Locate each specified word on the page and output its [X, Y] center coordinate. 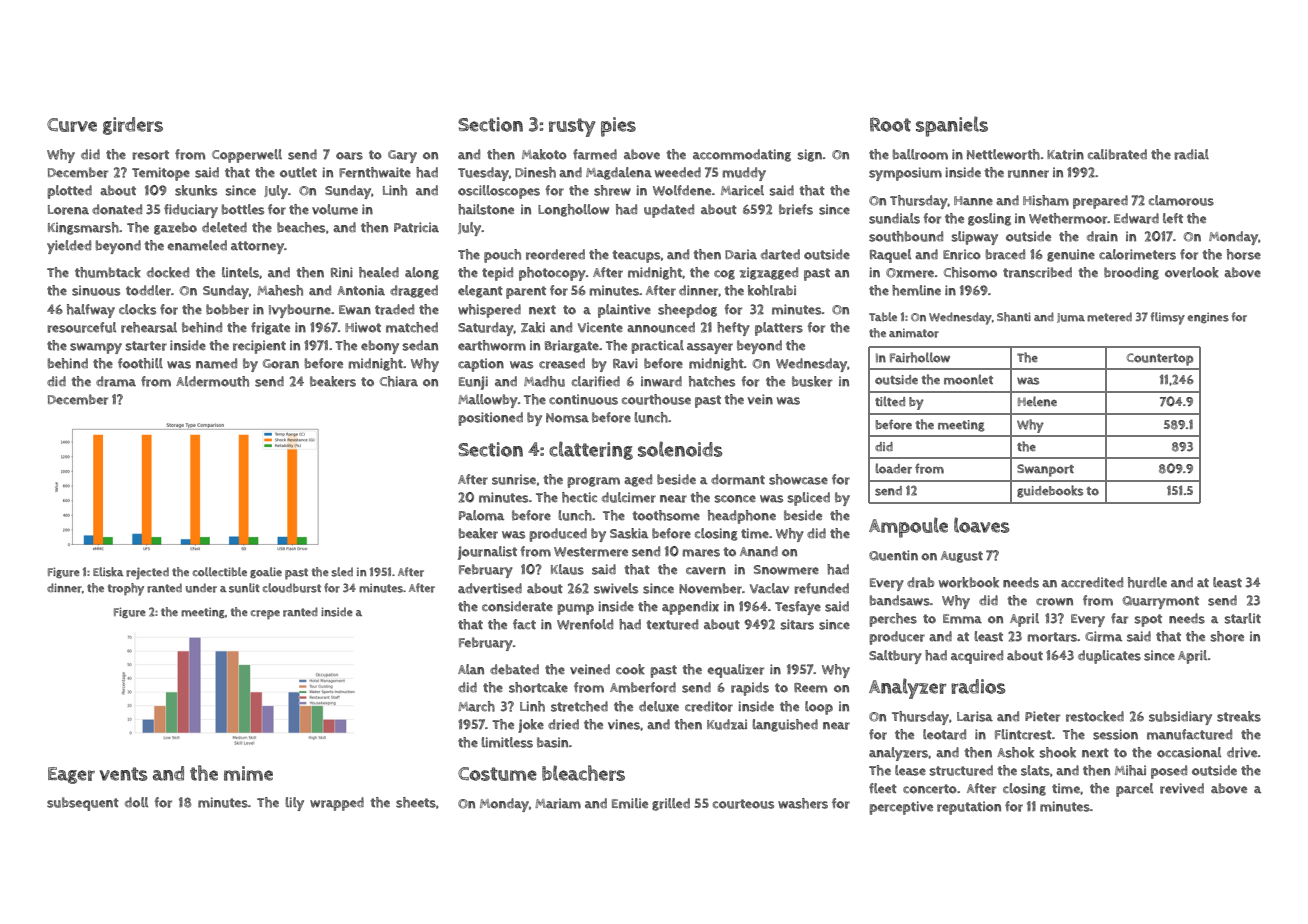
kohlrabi [772, 290]
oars [349, 156]
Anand [759, 551]
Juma [1071, 318]
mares [701, 553]
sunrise [514, 479]
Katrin [1065, 154]
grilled [671, 804]
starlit [1242, 618]
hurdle [1147, 582]
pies [618, 127]
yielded [69, 247]
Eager [71, 775]
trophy [125, 589]
